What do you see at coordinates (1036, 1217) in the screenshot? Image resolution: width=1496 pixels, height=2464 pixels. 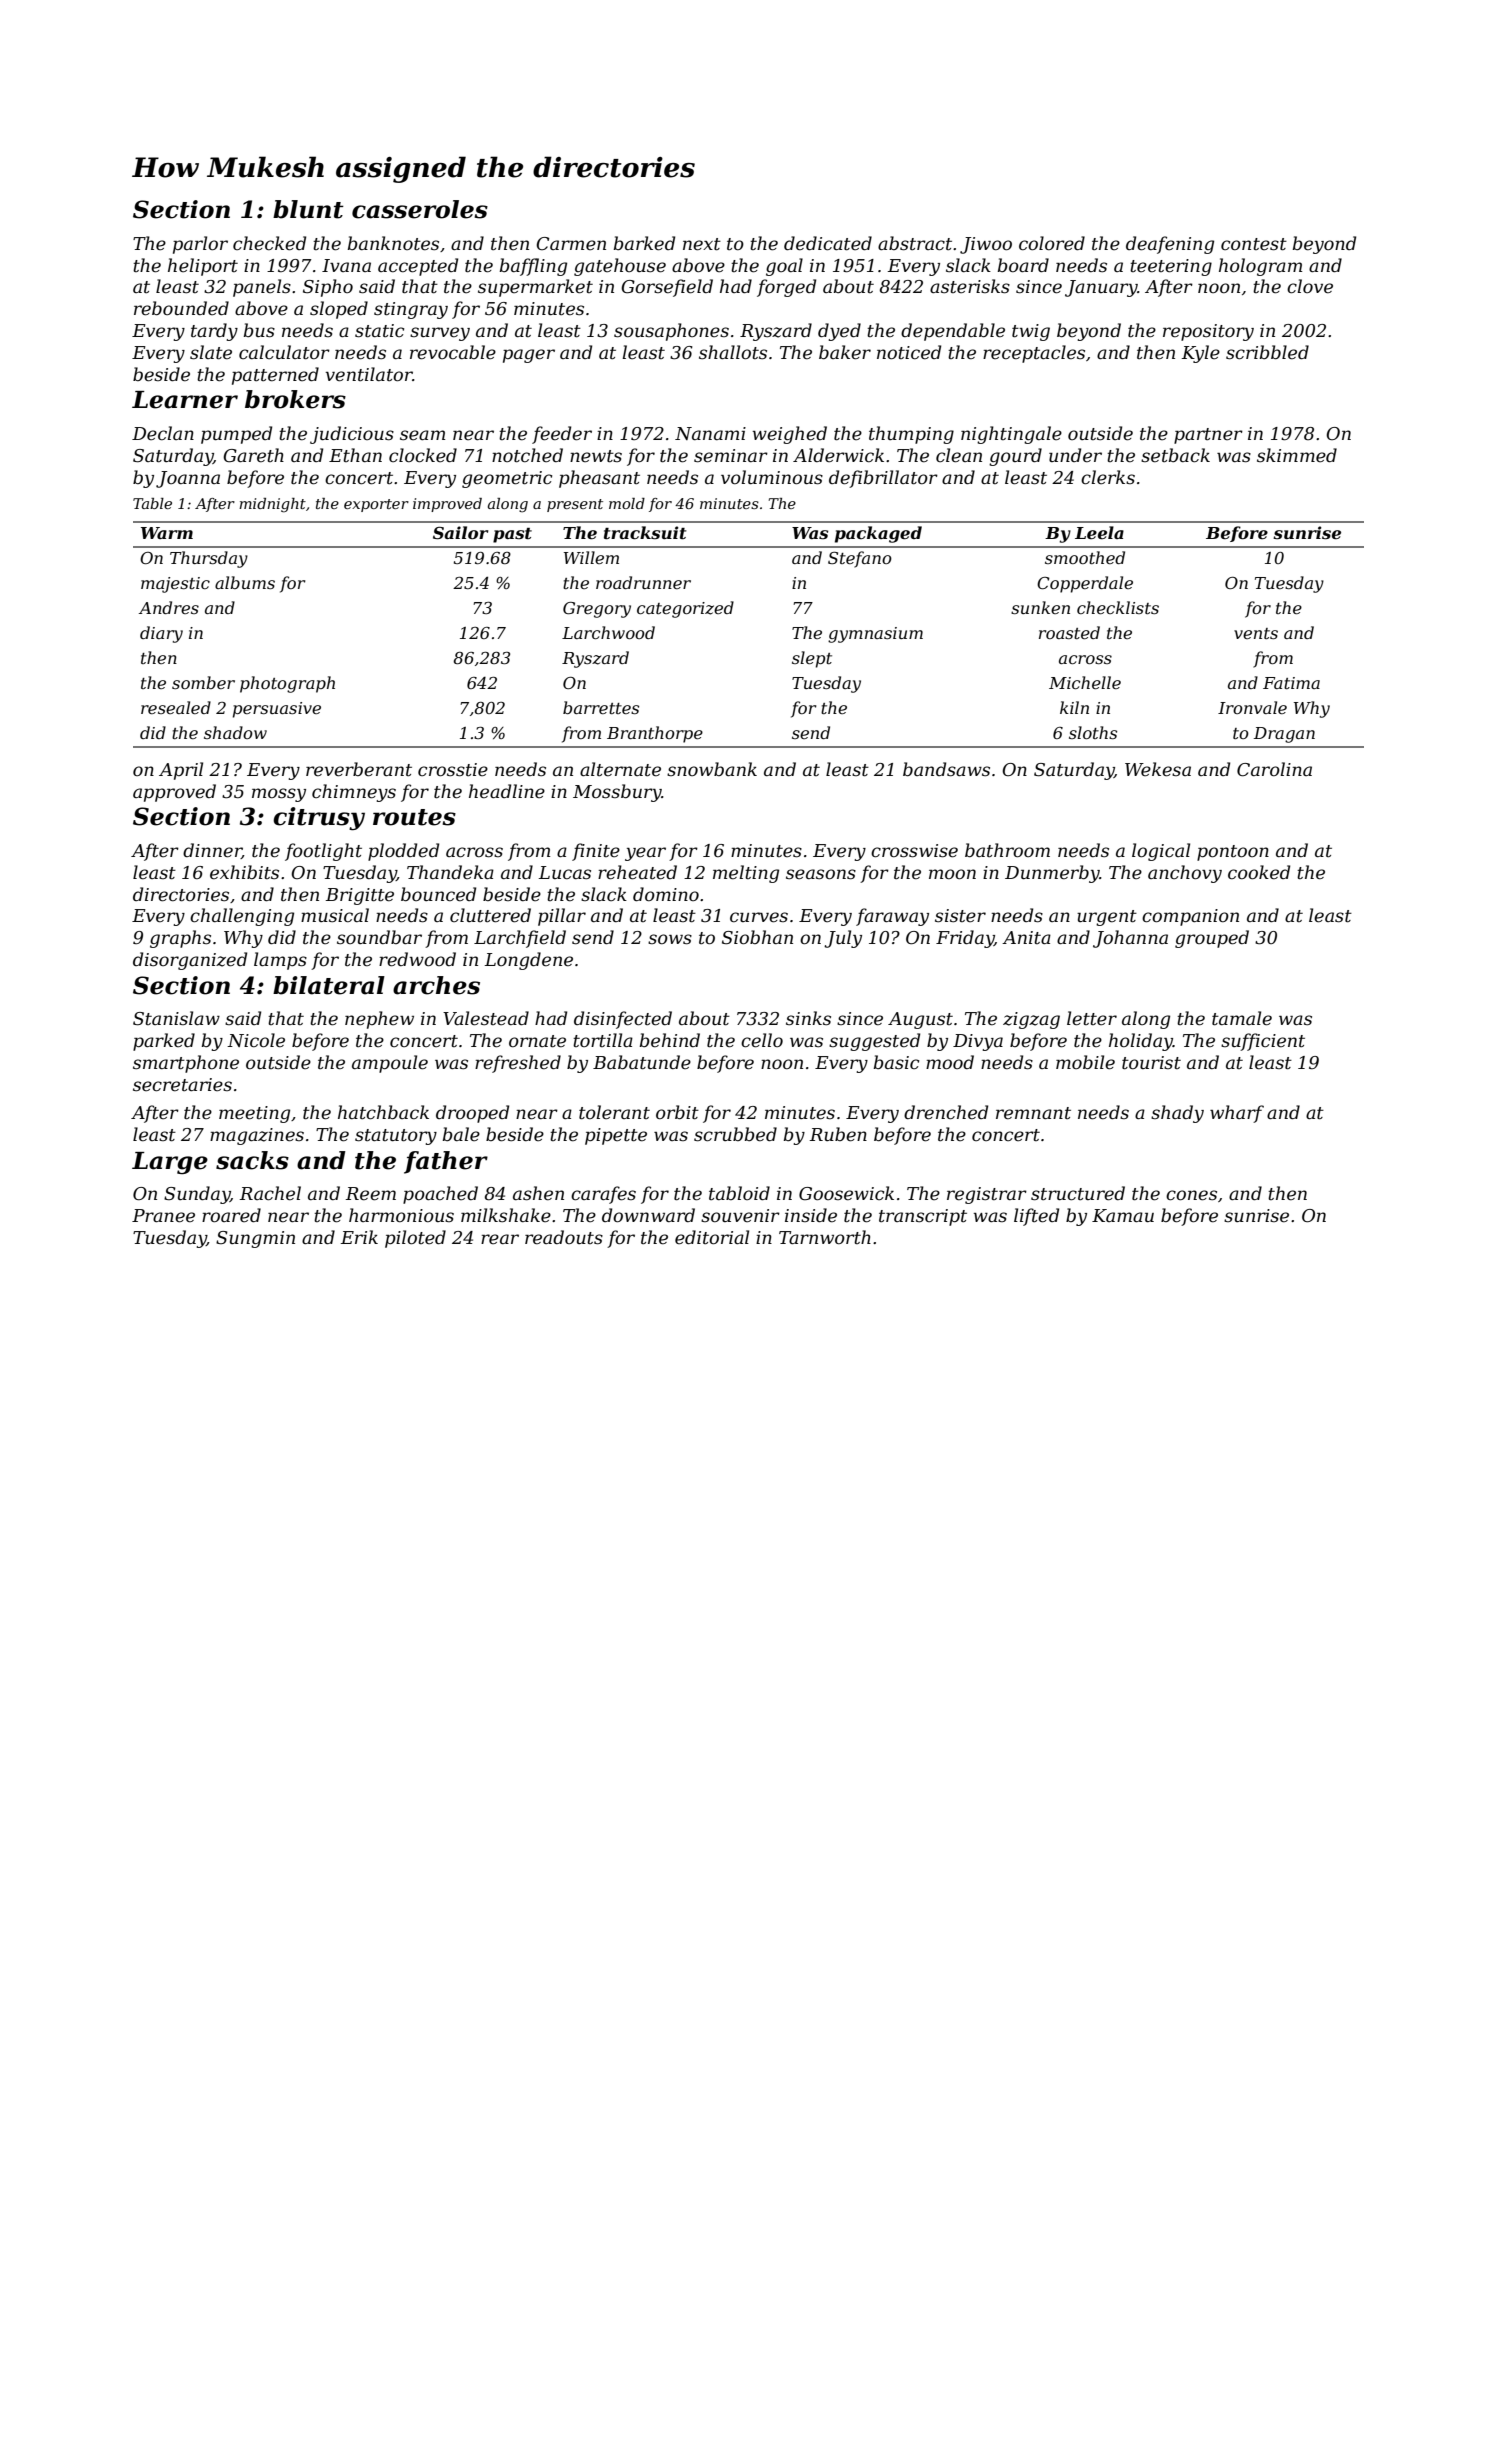 I see `lifted` at bounding box center [1036, 1217].
